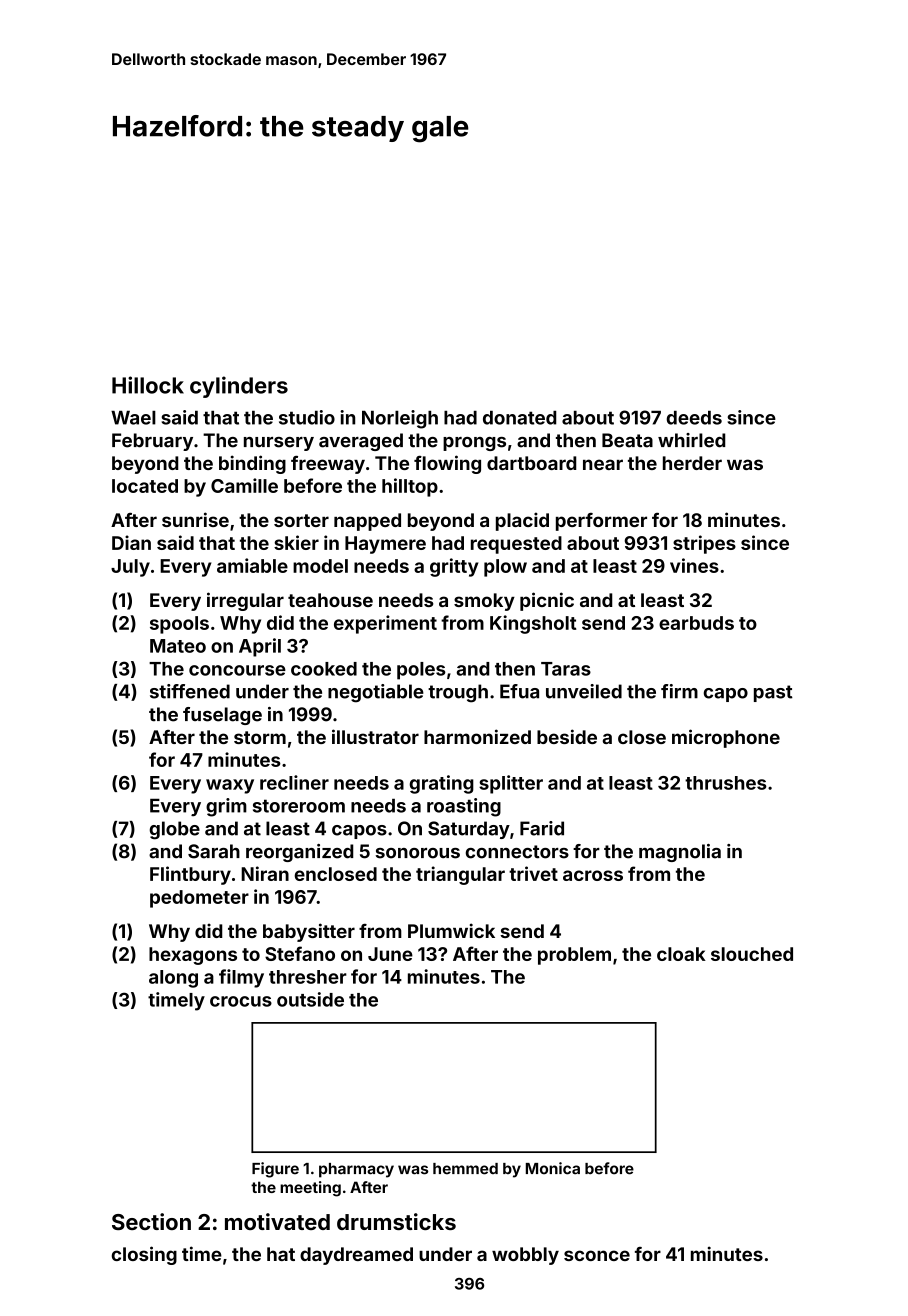  I want to click on deeds, so click(694, 418).
